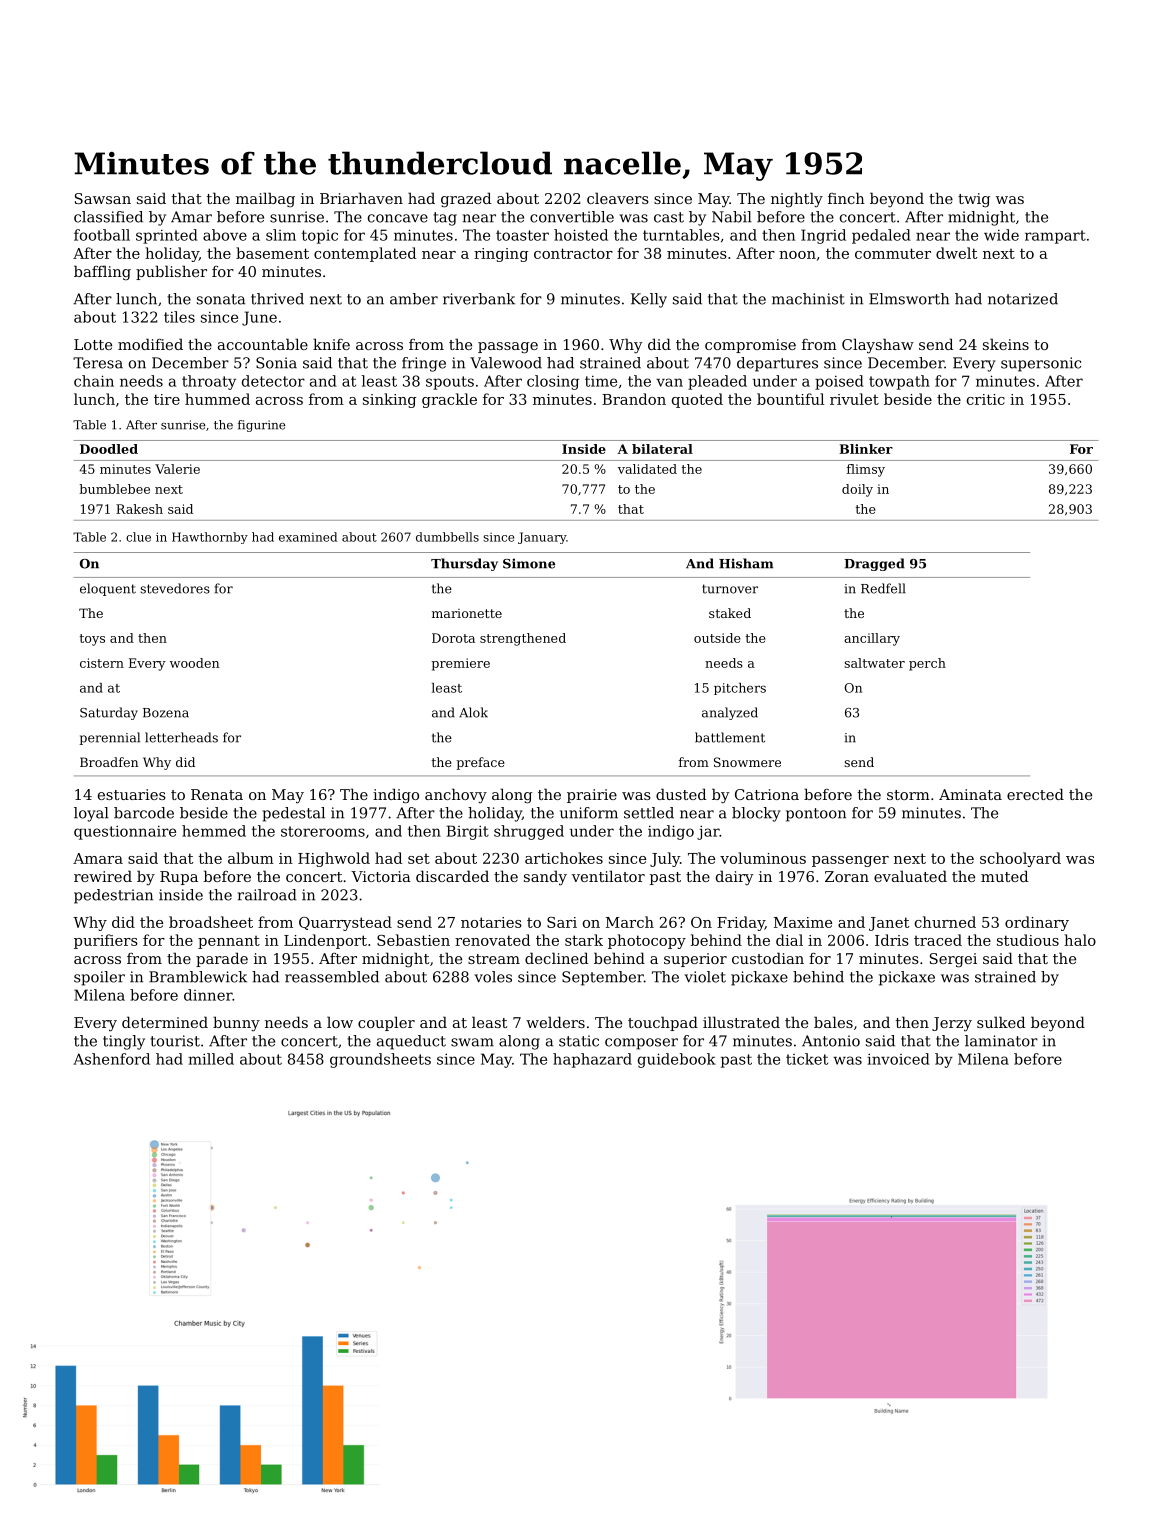  I want to click on supersonic, so click(1041, 364).
